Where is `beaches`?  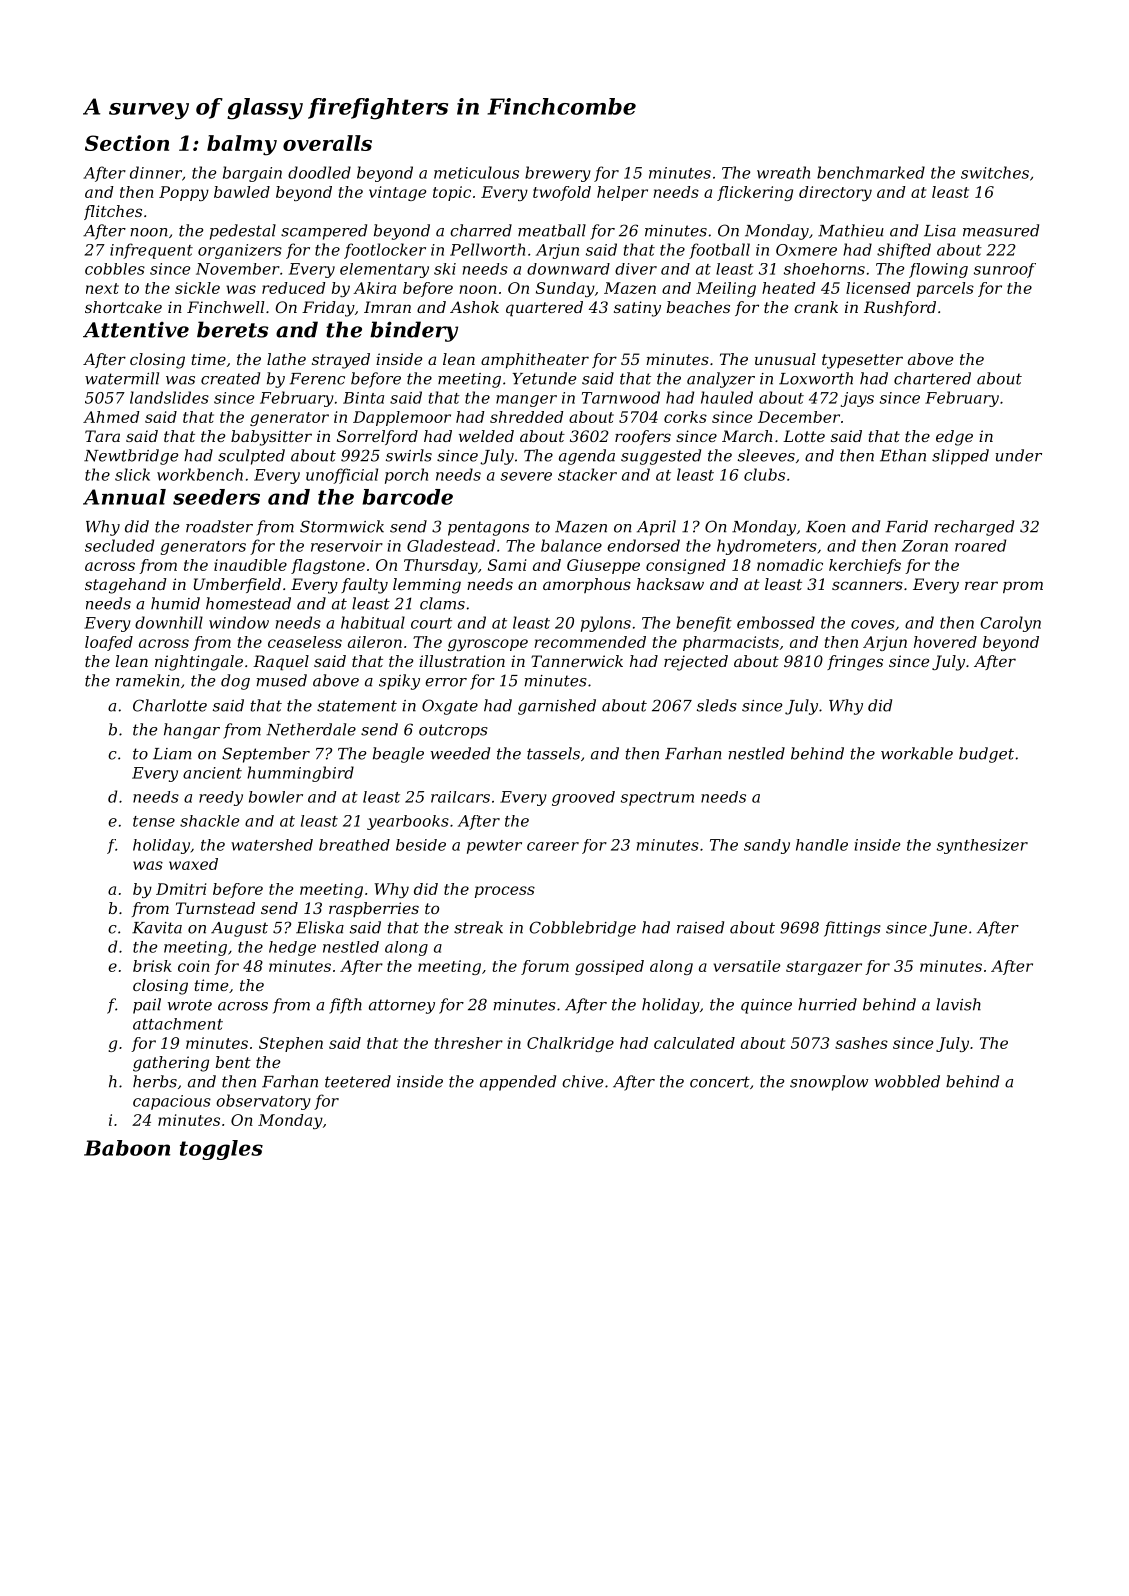 beaches is located at coordinates (698, 307).
